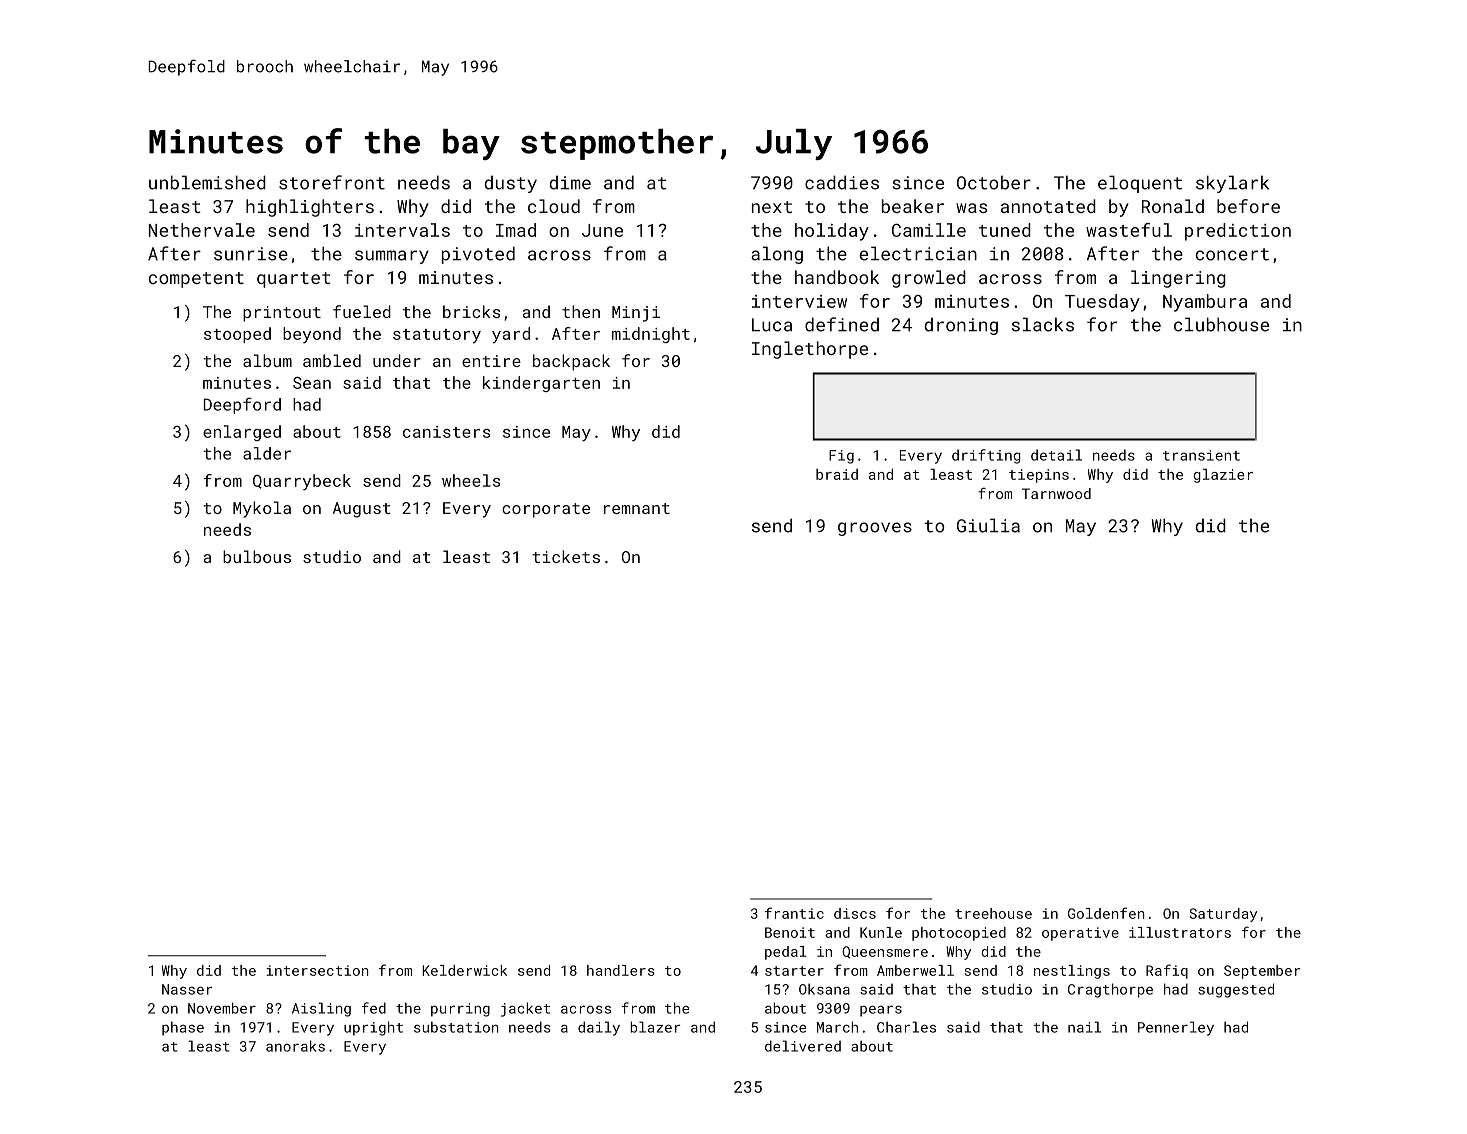  What do you see at coordinates (566, 556) in the screenshot?
I see `tickets` at bounding box center [566, 556].
